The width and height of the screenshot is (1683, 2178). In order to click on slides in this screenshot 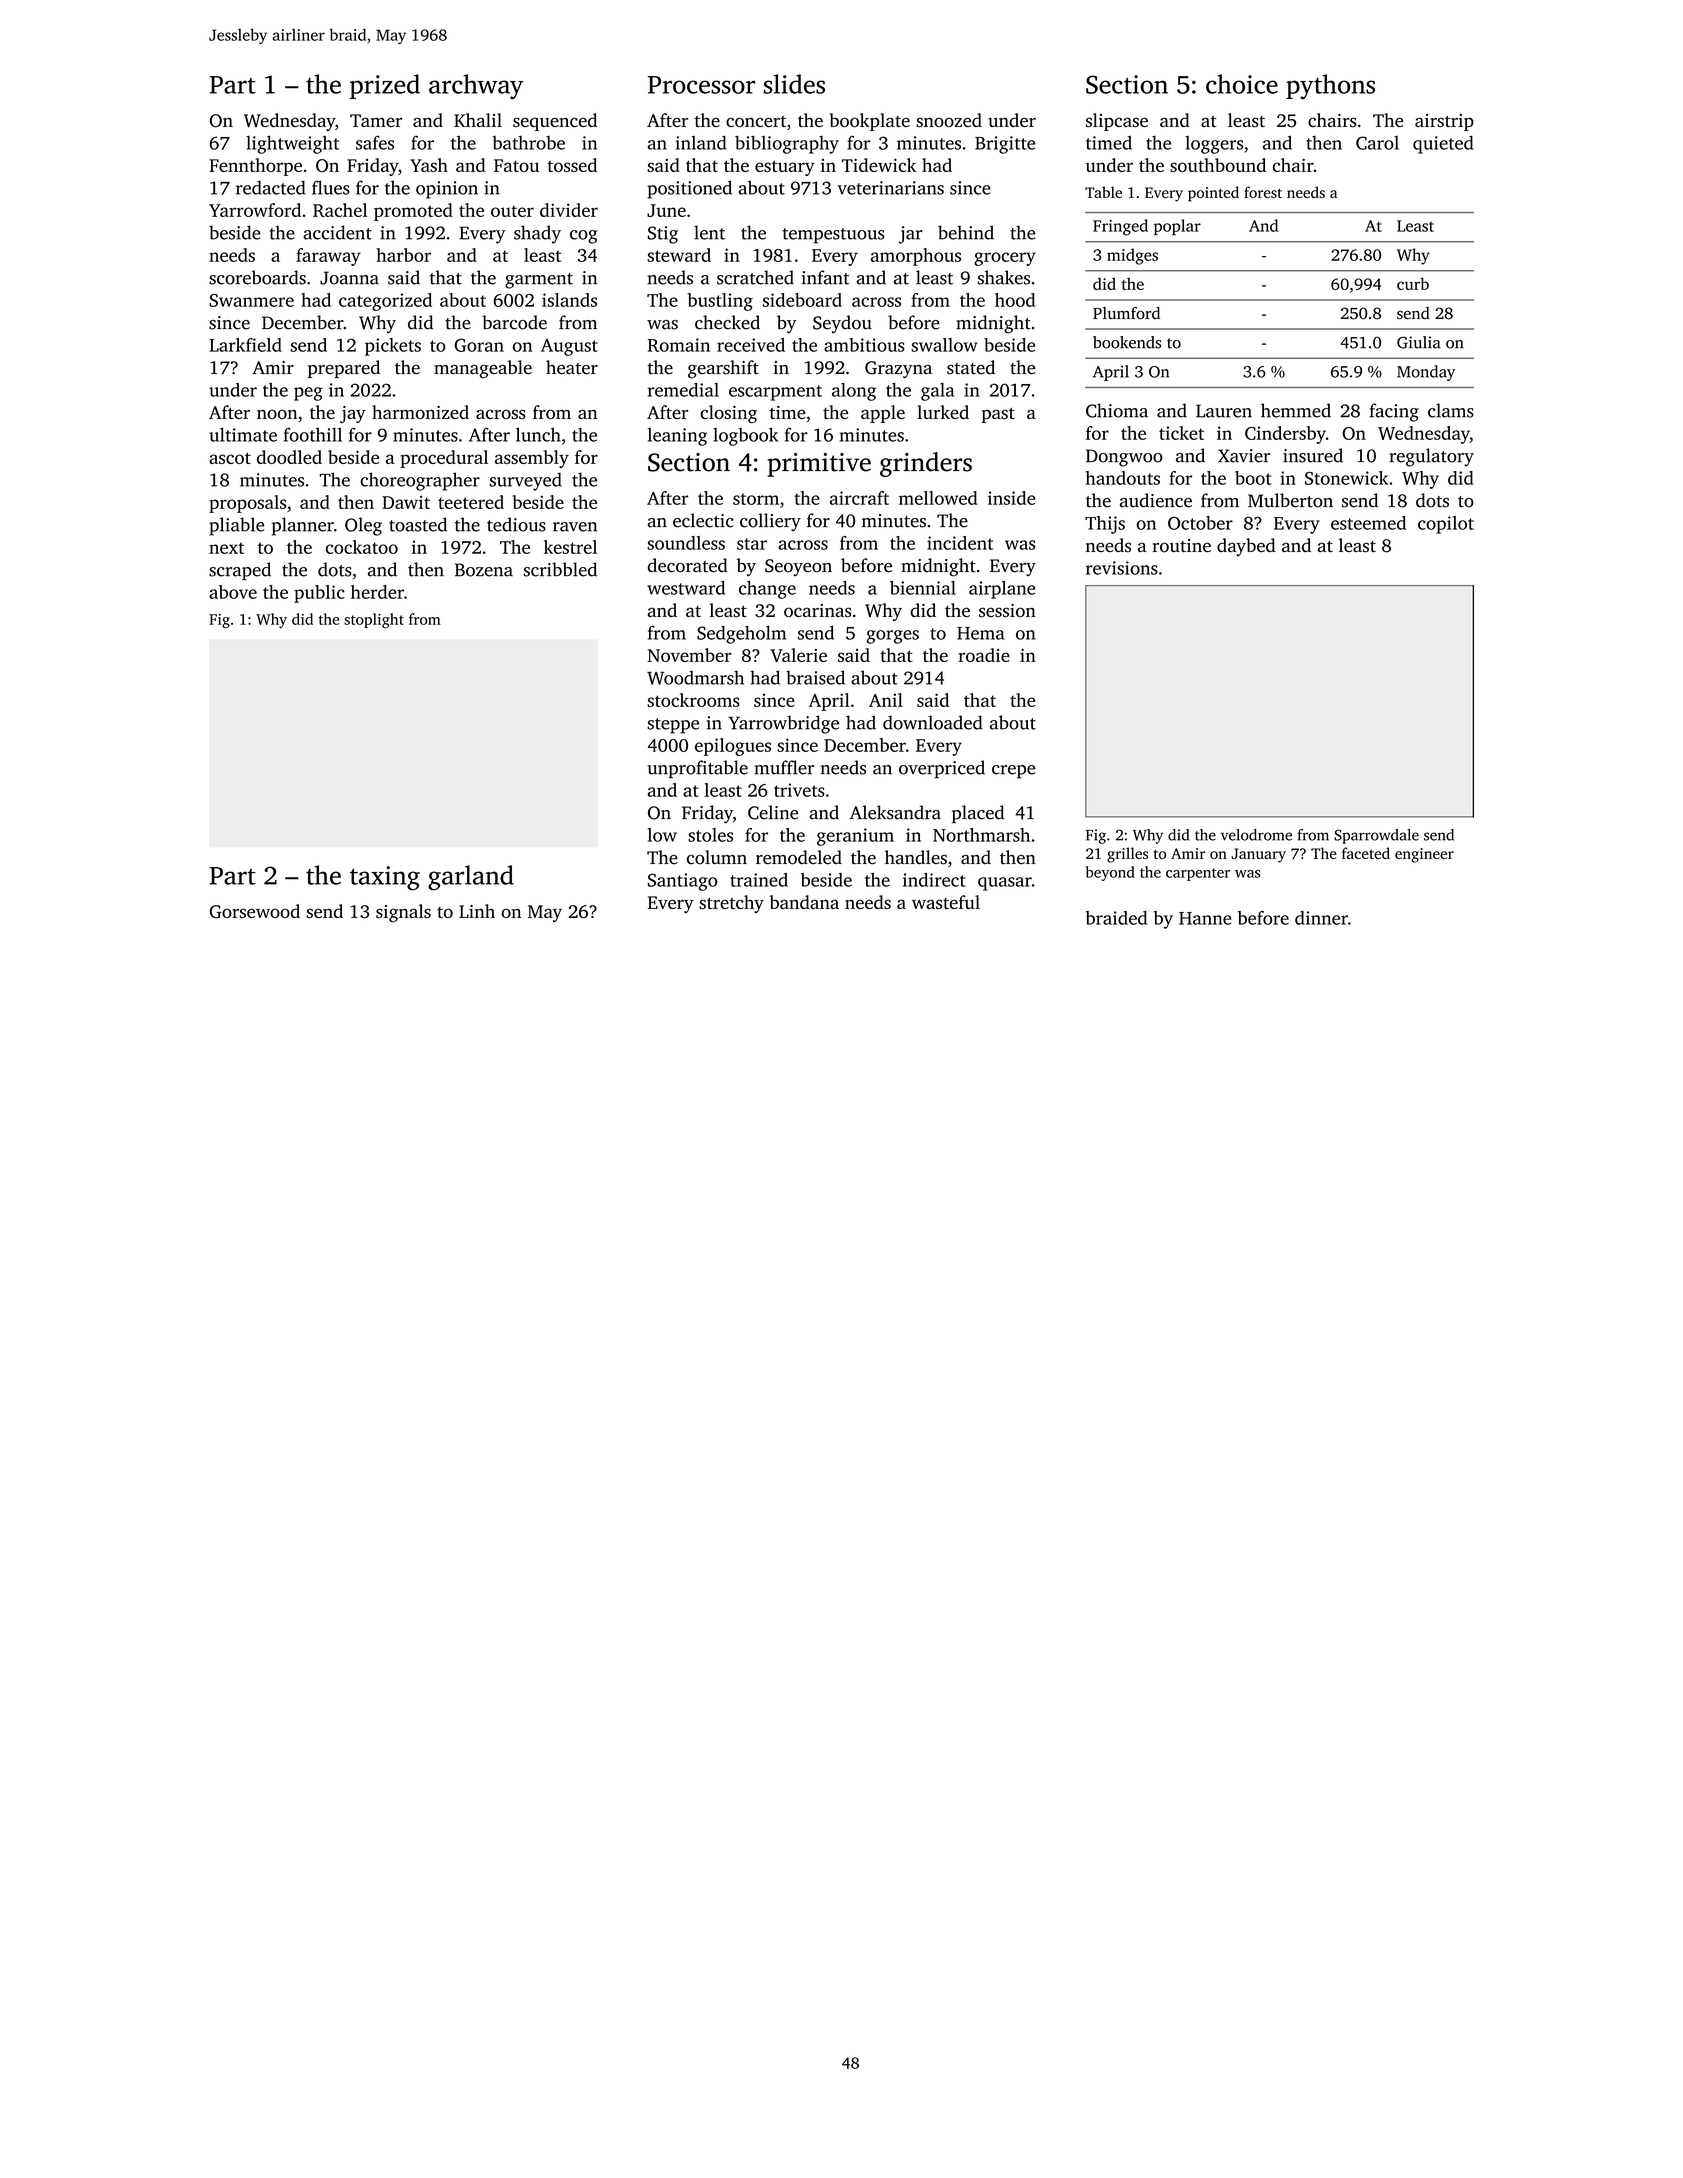, I will do `click(794, 84)`.
